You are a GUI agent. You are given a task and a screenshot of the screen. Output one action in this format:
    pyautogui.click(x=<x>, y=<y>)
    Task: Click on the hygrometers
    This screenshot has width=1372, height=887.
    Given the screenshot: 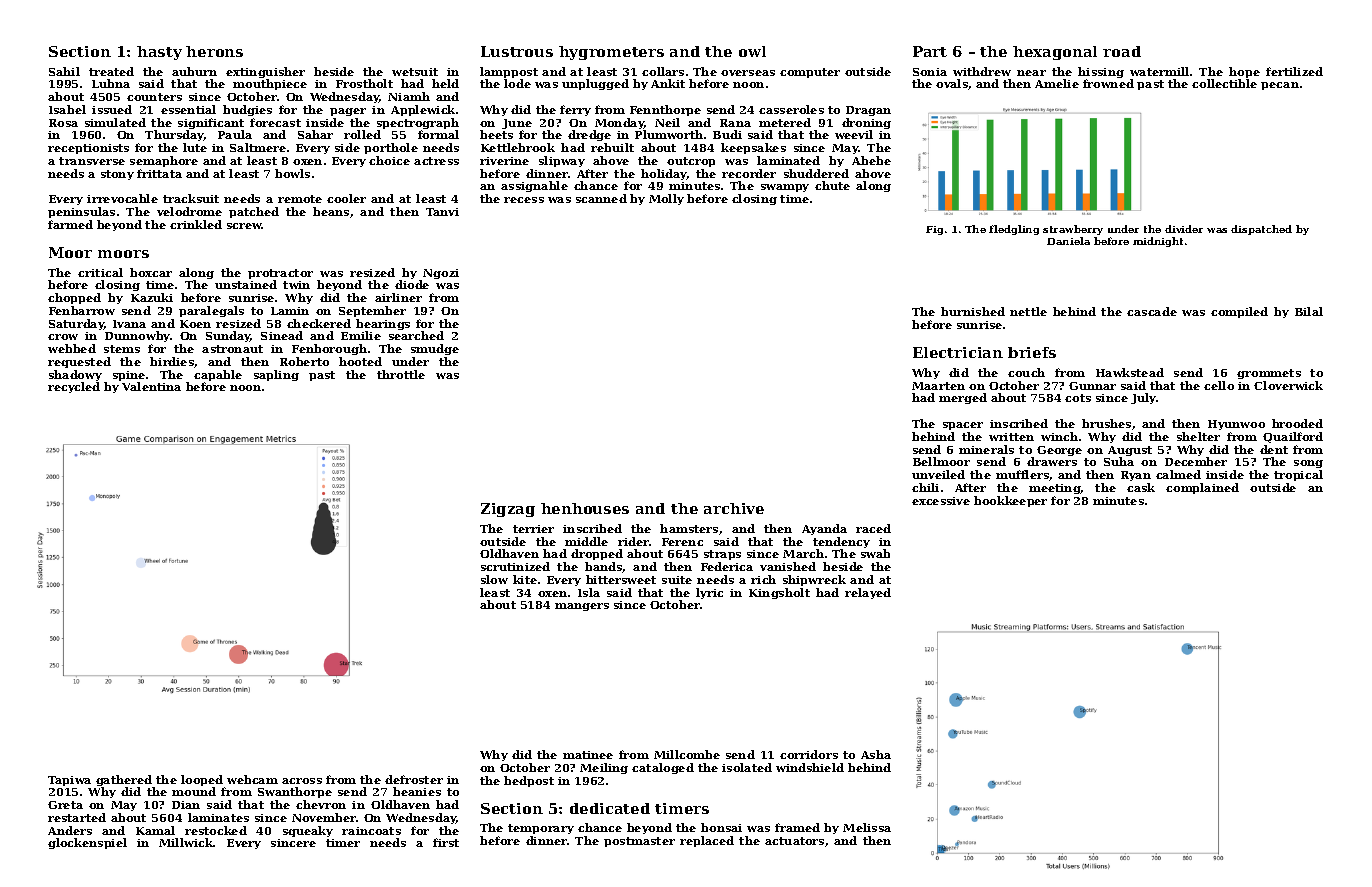 What is the action you would take?
    pyautogui.click(x=611, y=53)
